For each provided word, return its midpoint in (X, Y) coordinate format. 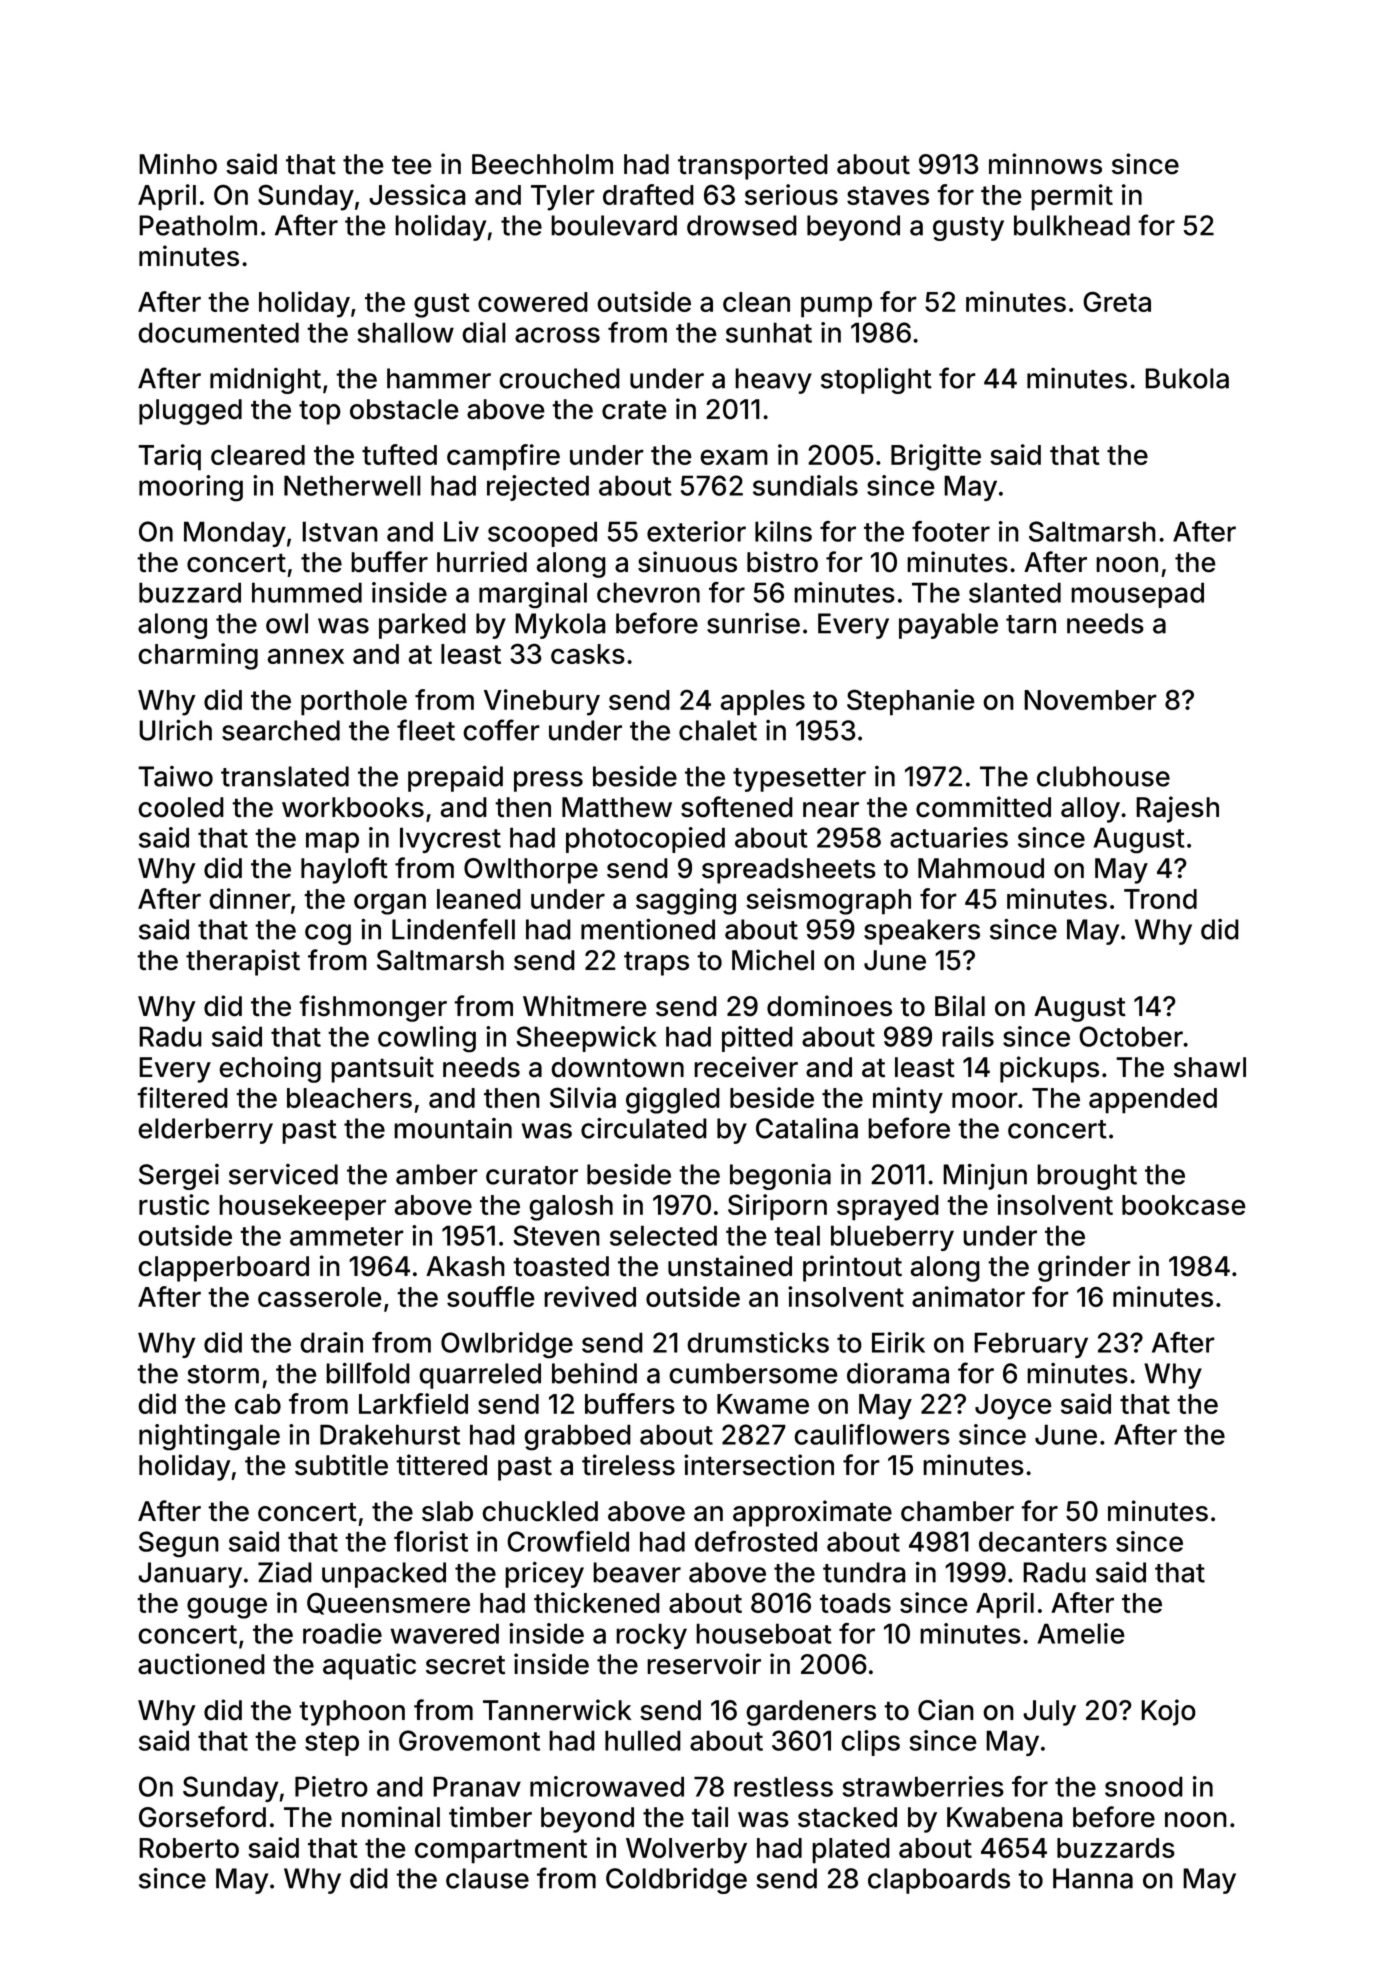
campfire (503, 457)
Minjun (985, 1176)
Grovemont (469, 1740)
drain (331, 1342)
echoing (270, 1069)
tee (412, 165)
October (1131, 1036)
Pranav (477, 1786)
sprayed (888, 1208)
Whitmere (585, 1006)
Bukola (1187, 378)
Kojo (1168, 1712)
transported (753, 167)
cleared (258, 455)
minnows (1045, 164)
